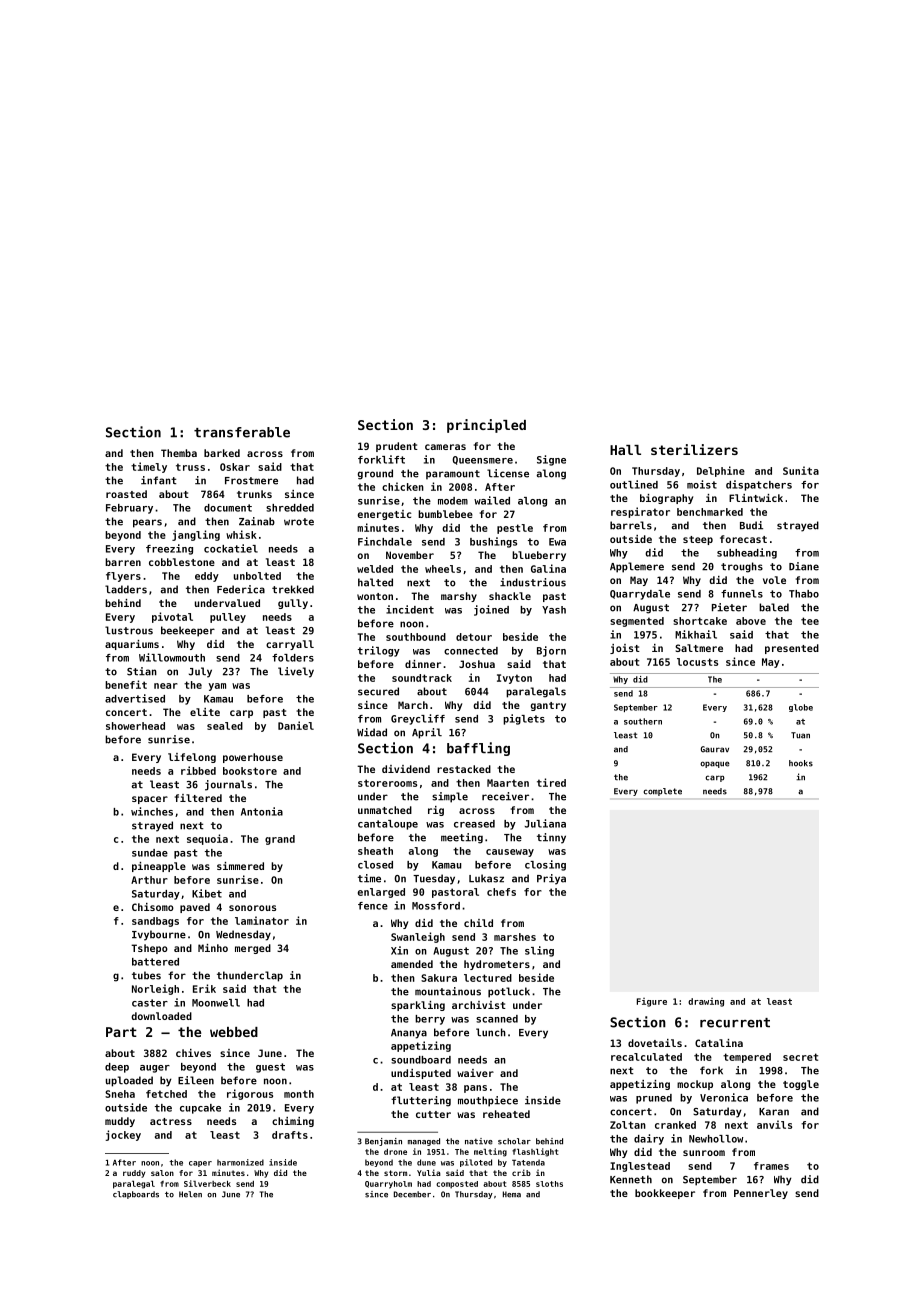 Image resolution: width=924 pixels, height=1308 pixels. What do you see at coordinates (761, 1194) in the image?
I see `Pennerley` at bounding box center [761, 1194].
